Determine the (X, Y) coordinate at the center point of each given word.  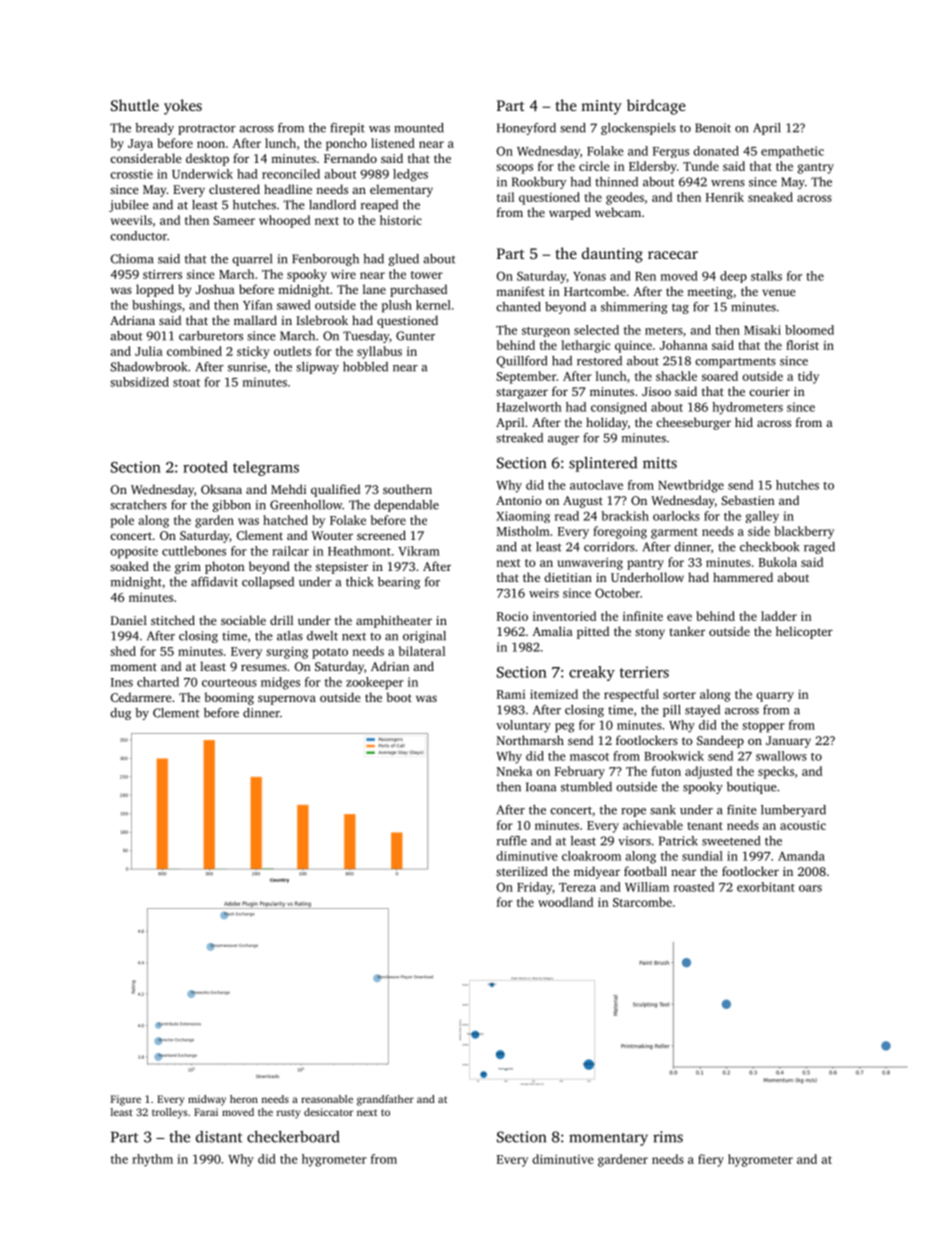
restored (599, 361)
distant (219, 1137)
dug (120, 714)
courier (769, 391)
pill (672, 711)
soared (720, 376)
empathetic (792, 152)
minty (601, 107)
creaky (592, 673)
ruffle (512, 841)
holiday (607, 423)
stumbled (586, 787)
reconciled (291, 174)
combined (194, 351)
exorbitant (766, 887)
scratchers (138, 505)
